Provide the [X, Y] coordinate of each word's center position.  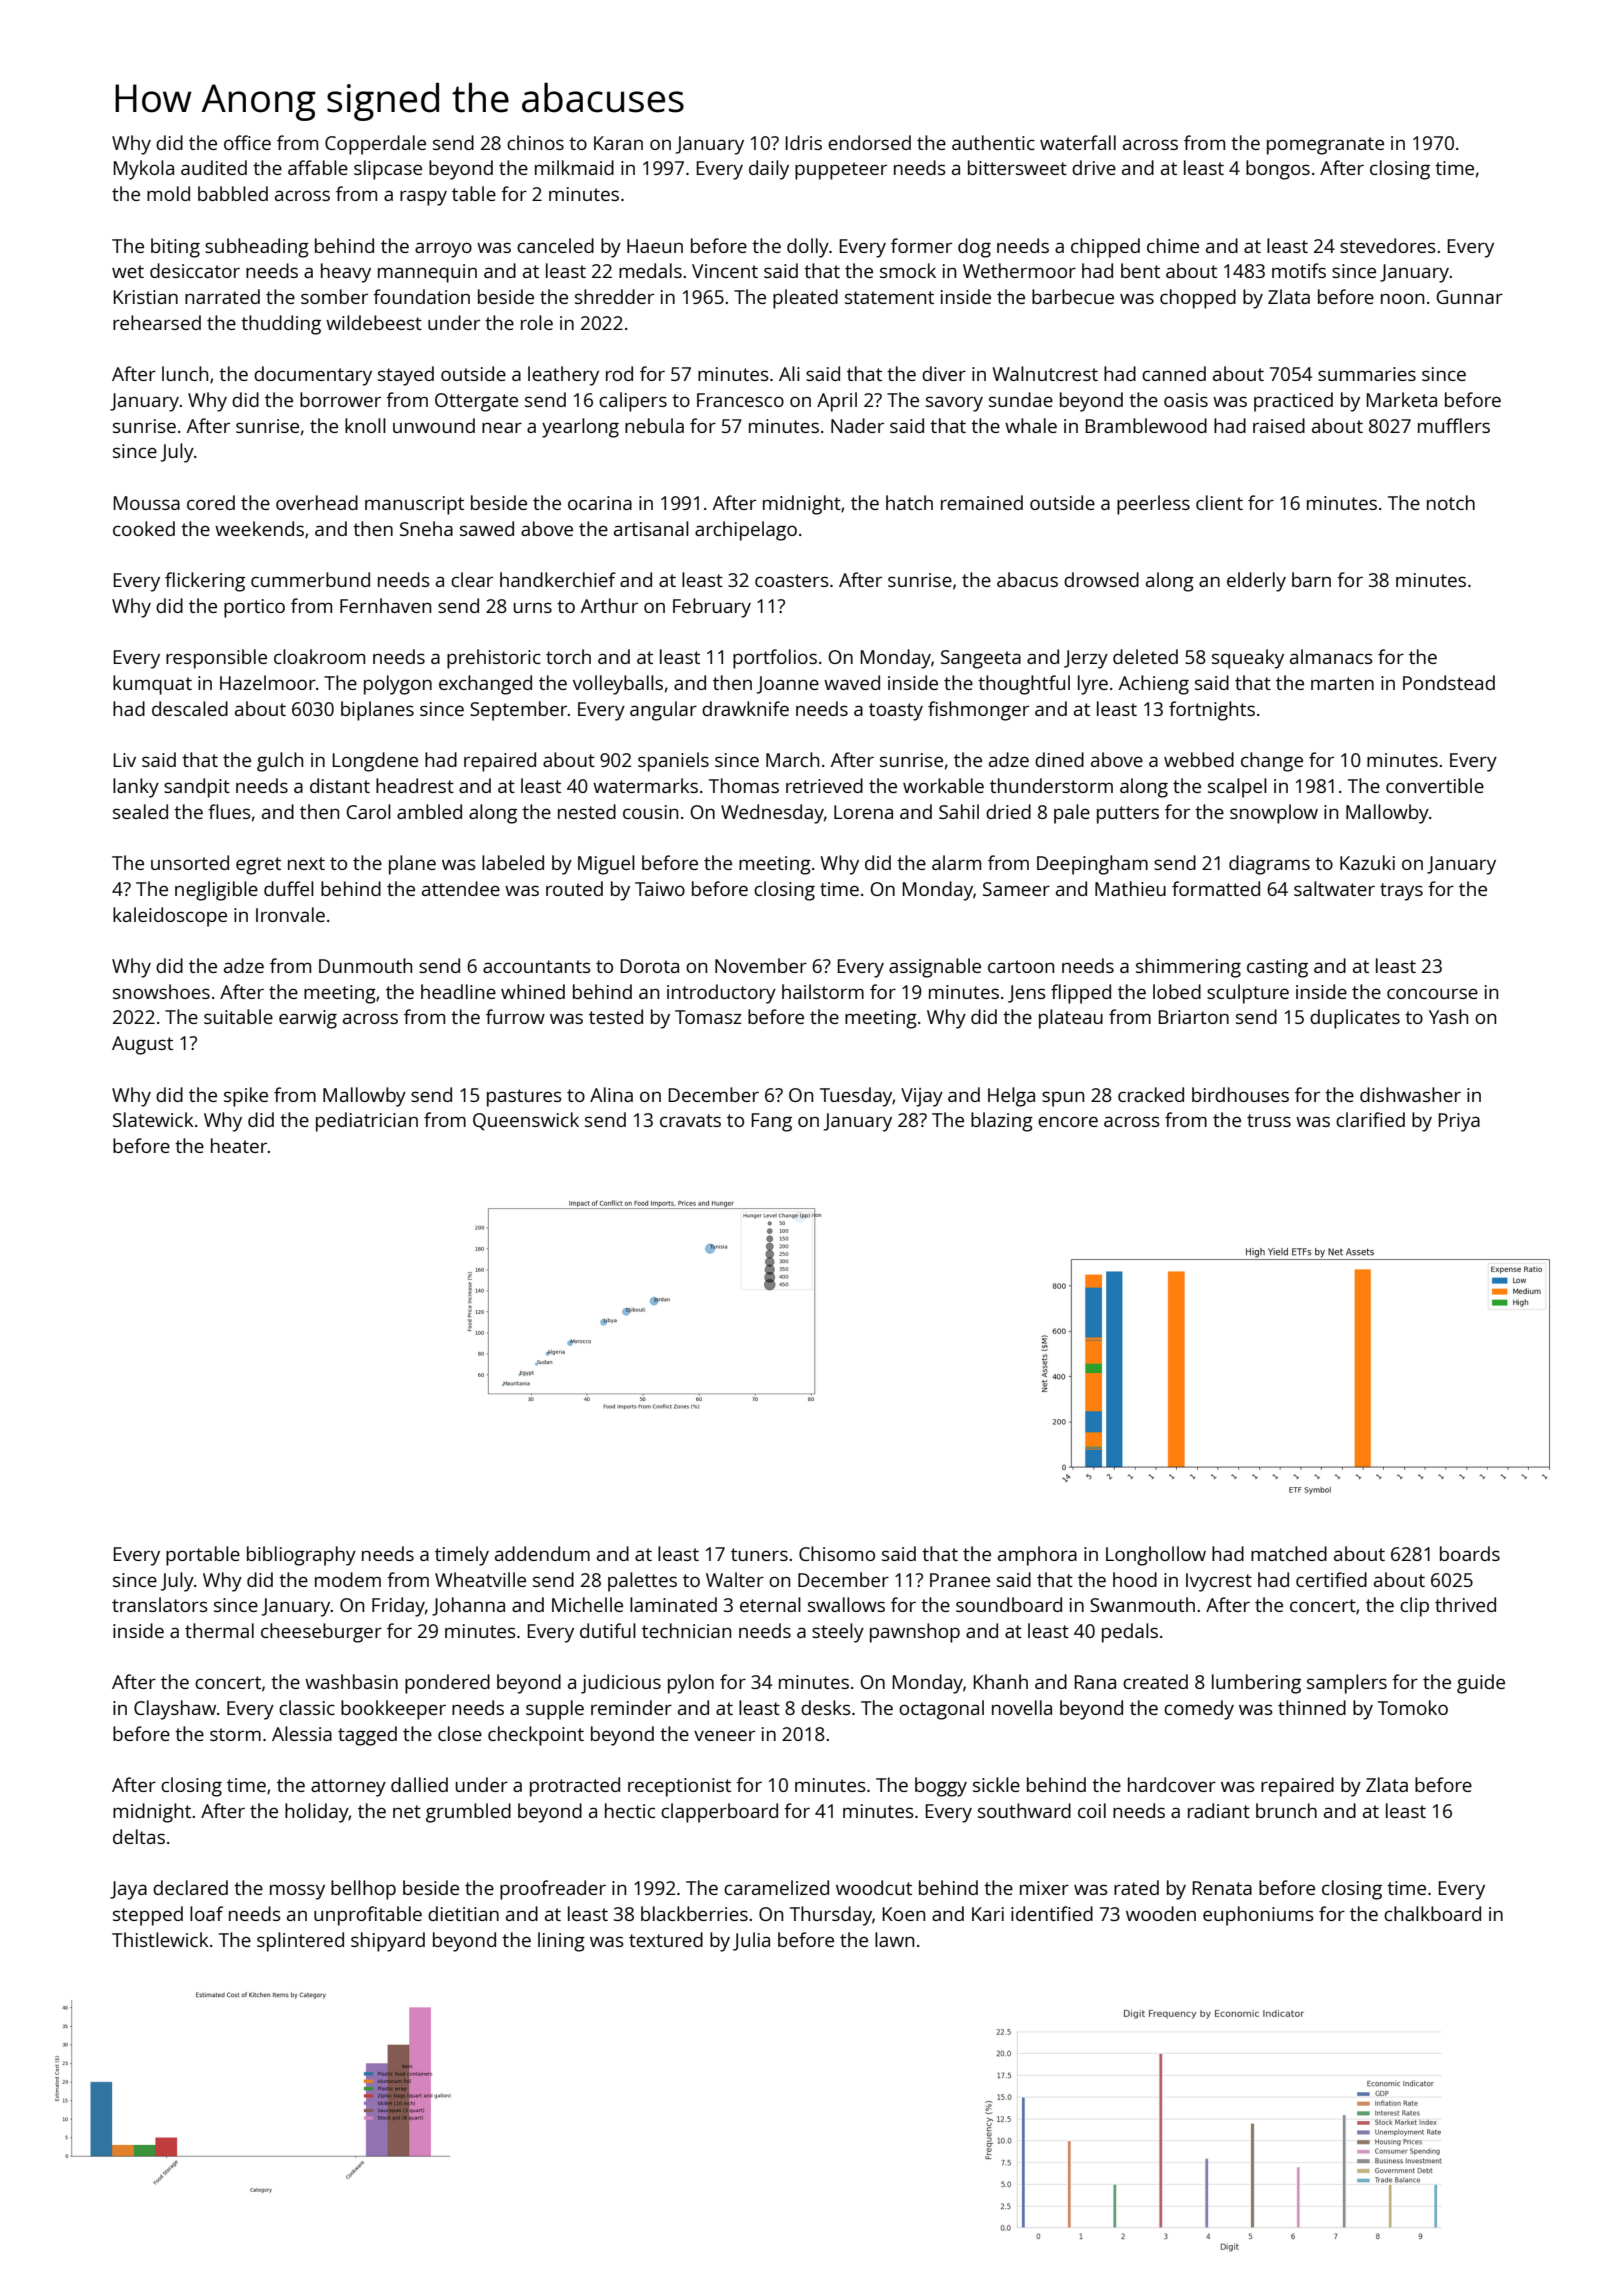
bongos [1278, 170]
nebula [654, 425]
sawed [487, 528]
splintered [300, 1942]
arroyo [443, 250]
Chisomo [837, 1553]
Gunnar [1469, 297]
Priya [1459, 1122]
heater [239, 1145]
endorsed [869, 142]
